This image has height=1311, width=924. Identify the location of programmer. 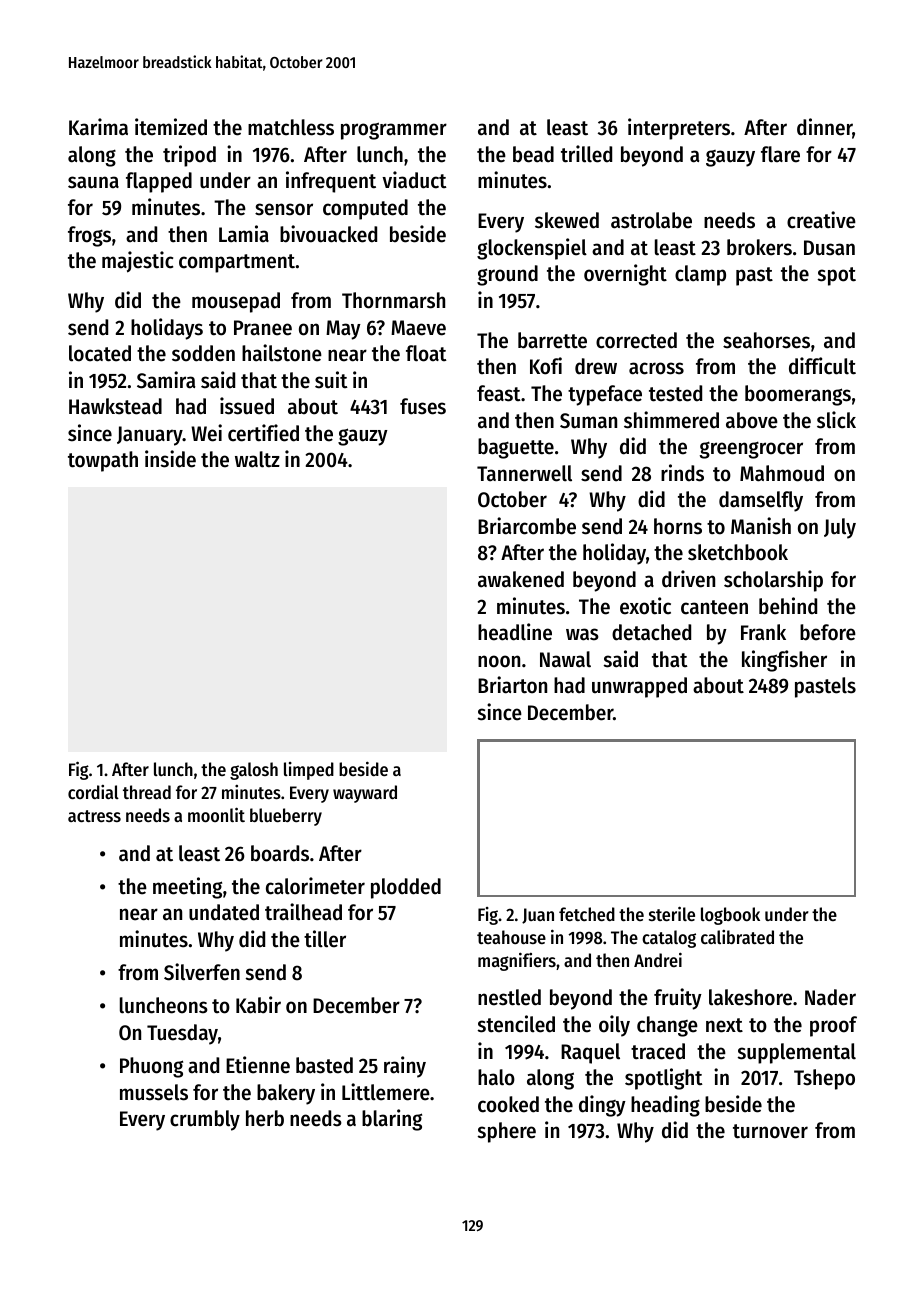
(394, 131).
